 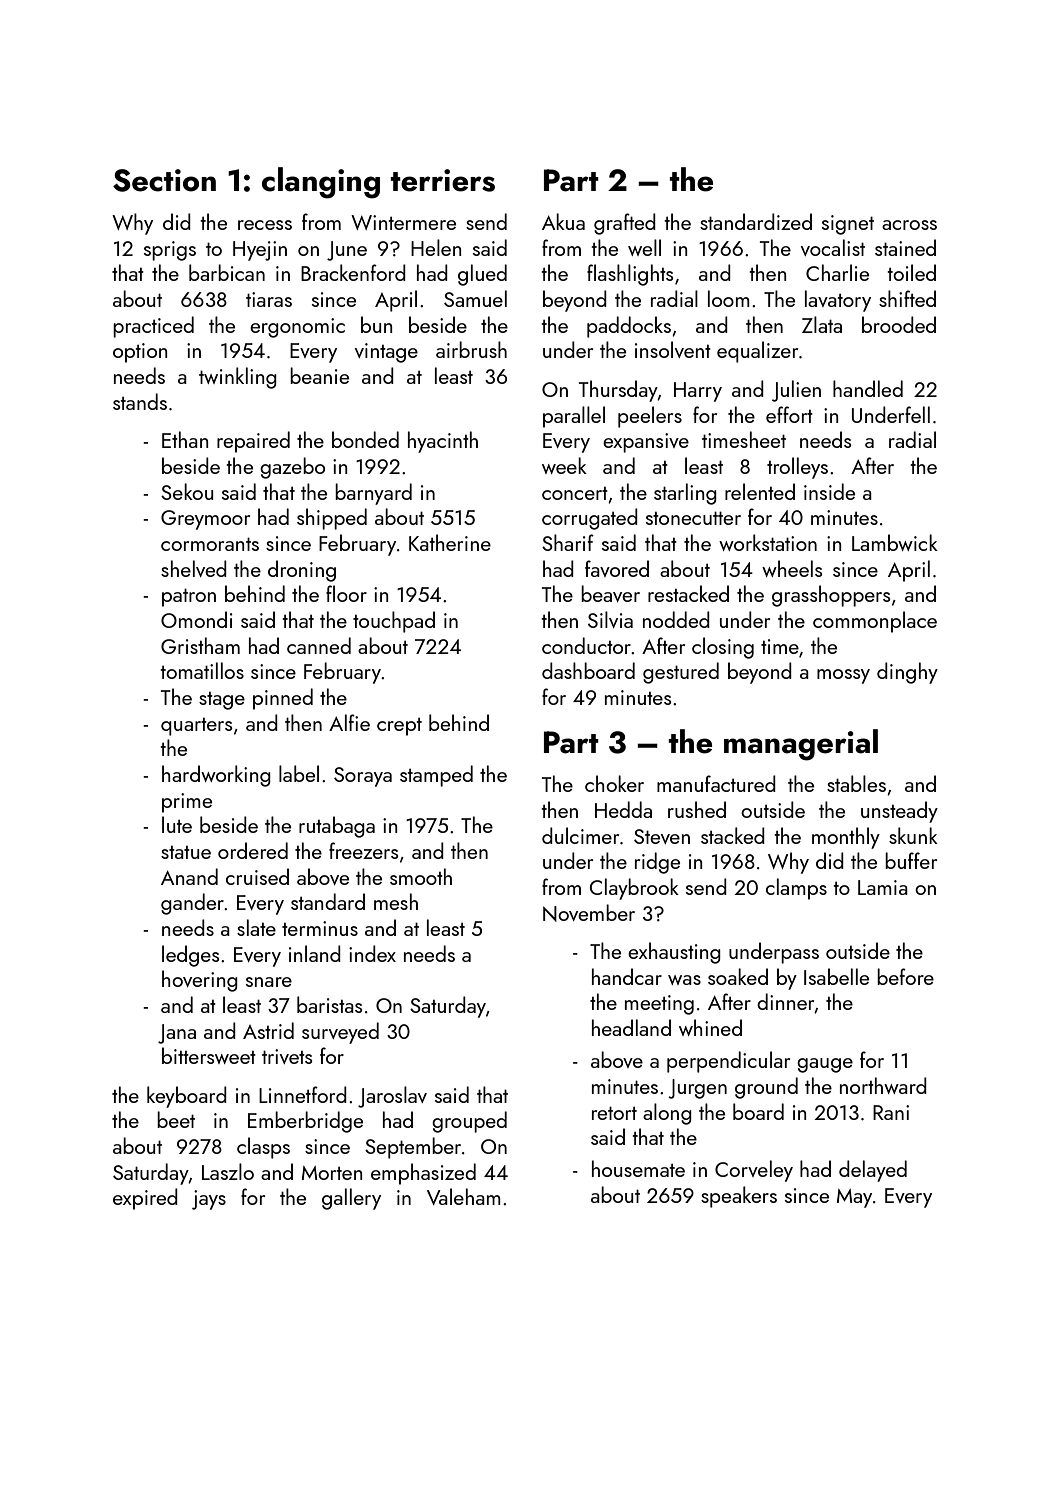 I want to click on Claybrook, so click(x=634, y=889).
